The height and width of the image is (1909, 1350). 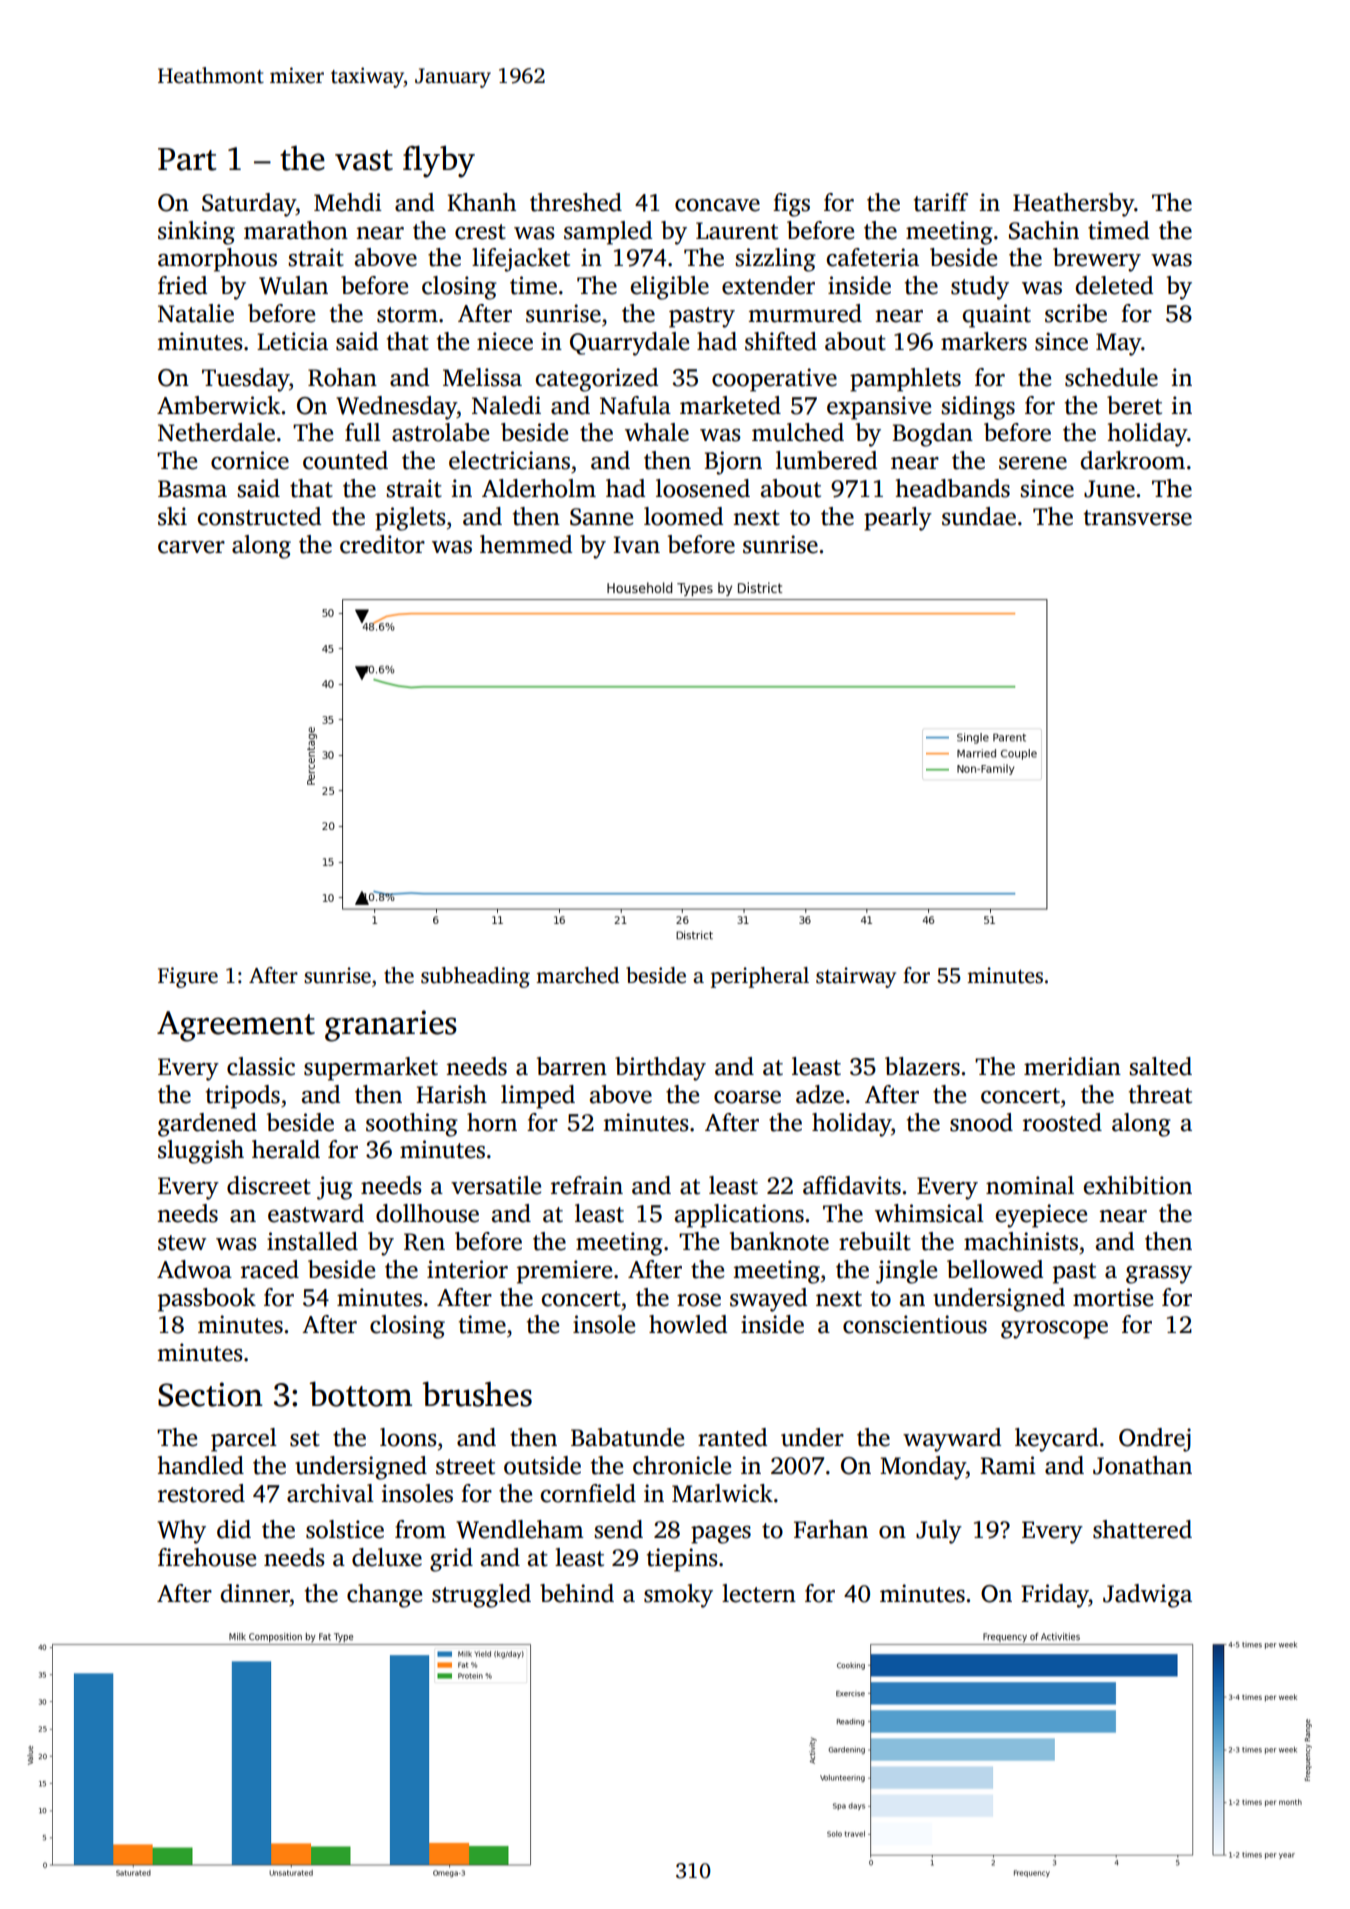 What do you see at coordinates (922, 1066) in the image?
I see `blazers` at bounding box center [922, 1066].
